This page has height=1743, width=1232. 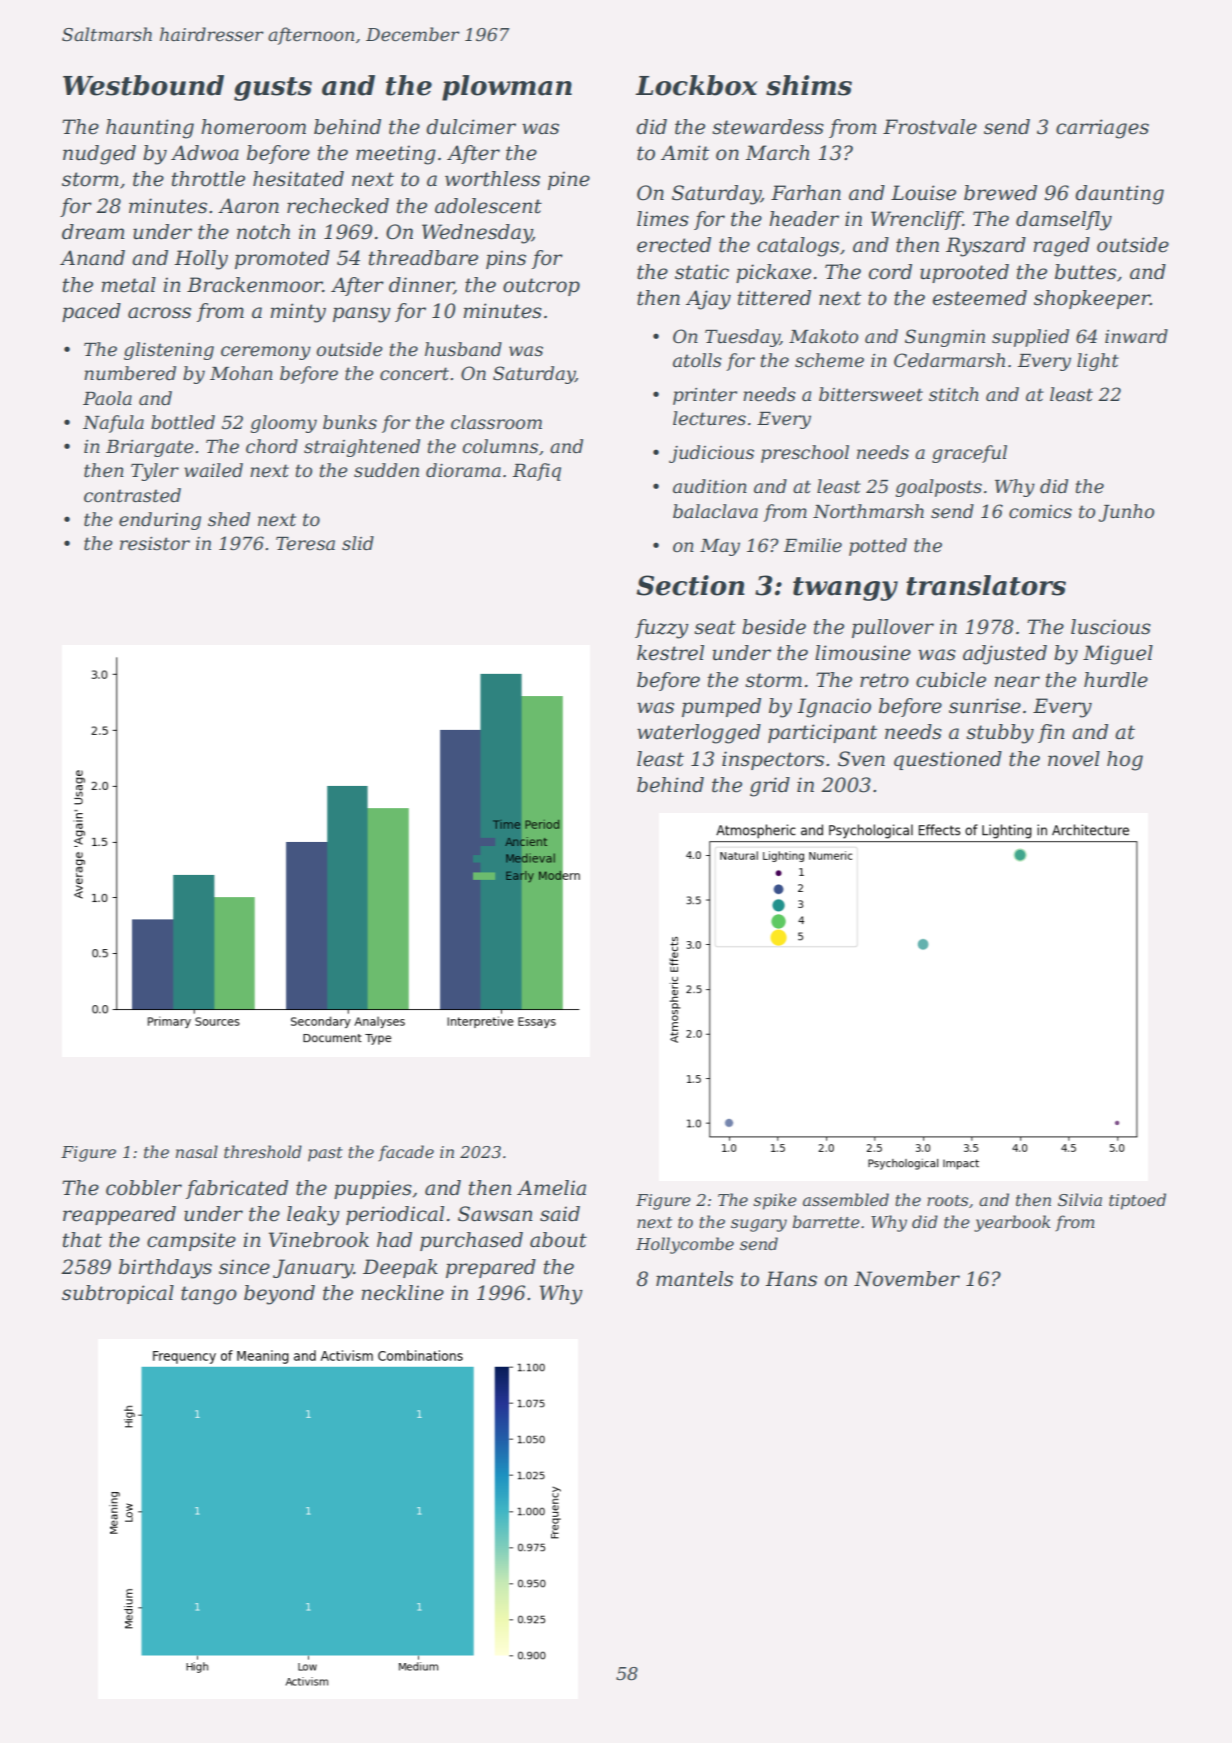 I want to click on inward, so click(x=1136, y=336).
